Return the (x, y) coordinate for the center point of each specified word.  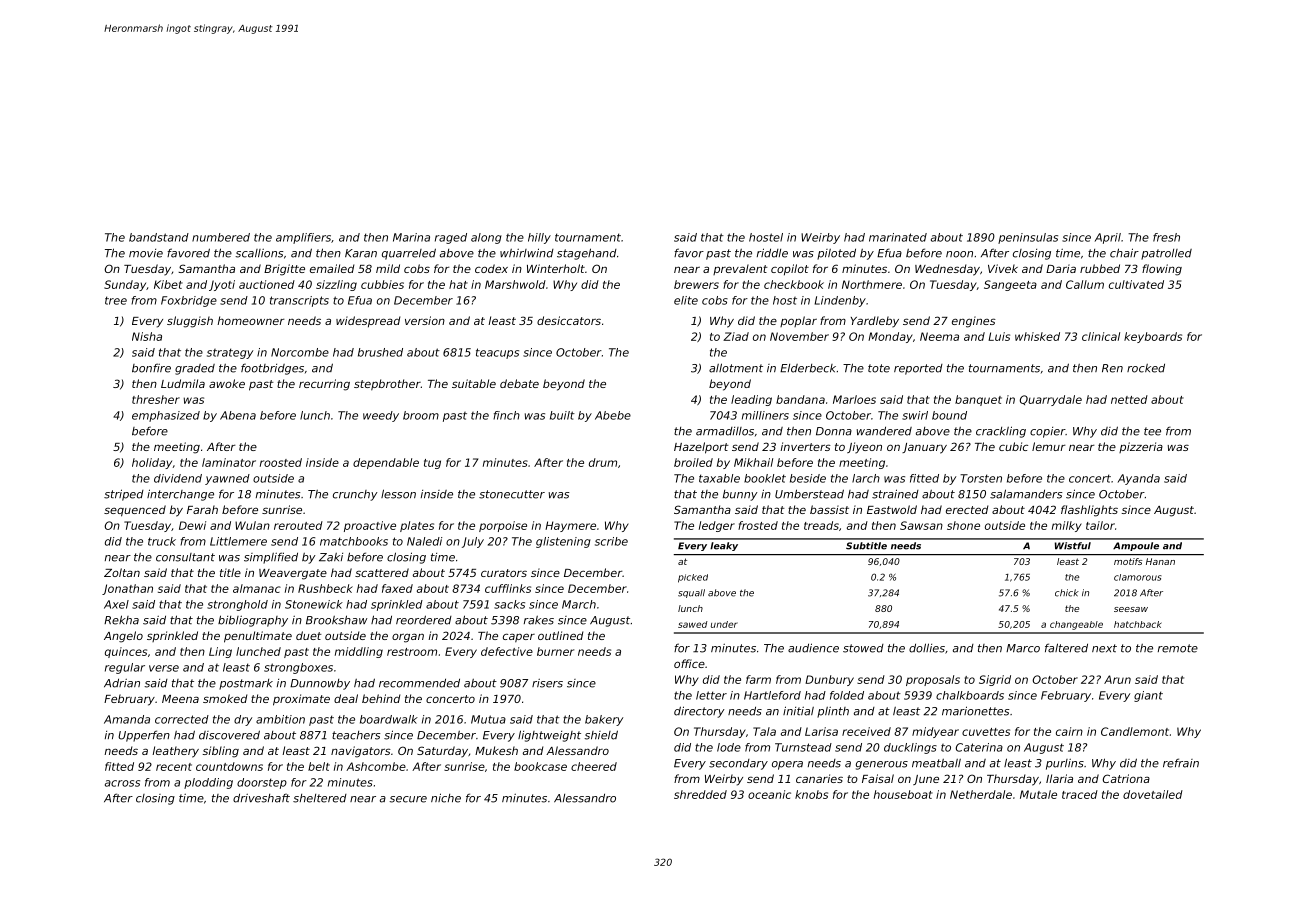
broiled (693, 462)
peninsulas (1028, 238)
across (122, 783)
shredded (700, 794)
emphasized (166, 416)
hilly (539, 238)
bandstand (159, 237)
